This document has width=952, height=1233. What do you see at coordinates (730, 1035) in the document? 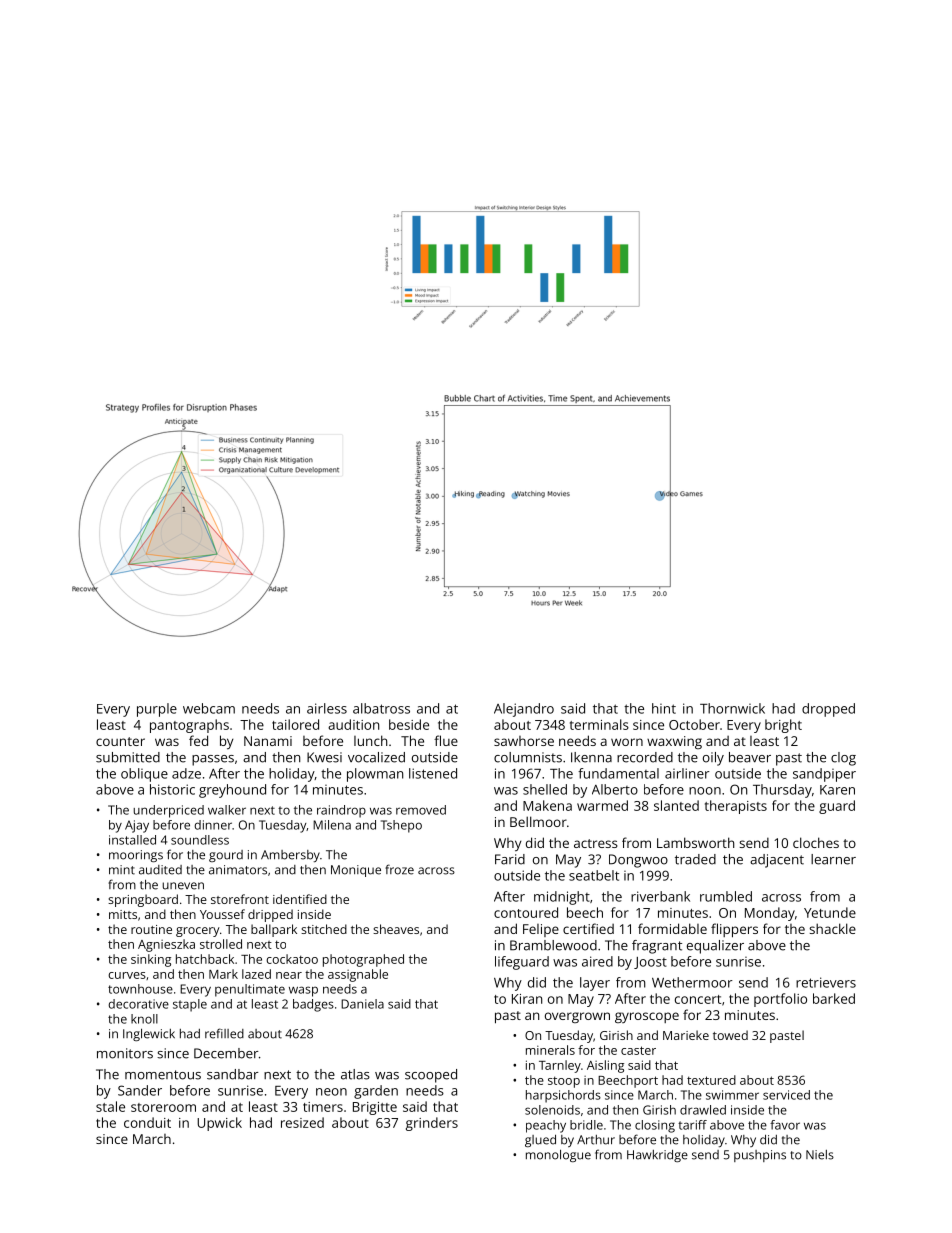
I see `towed` at bounding box center [730, 1035].
